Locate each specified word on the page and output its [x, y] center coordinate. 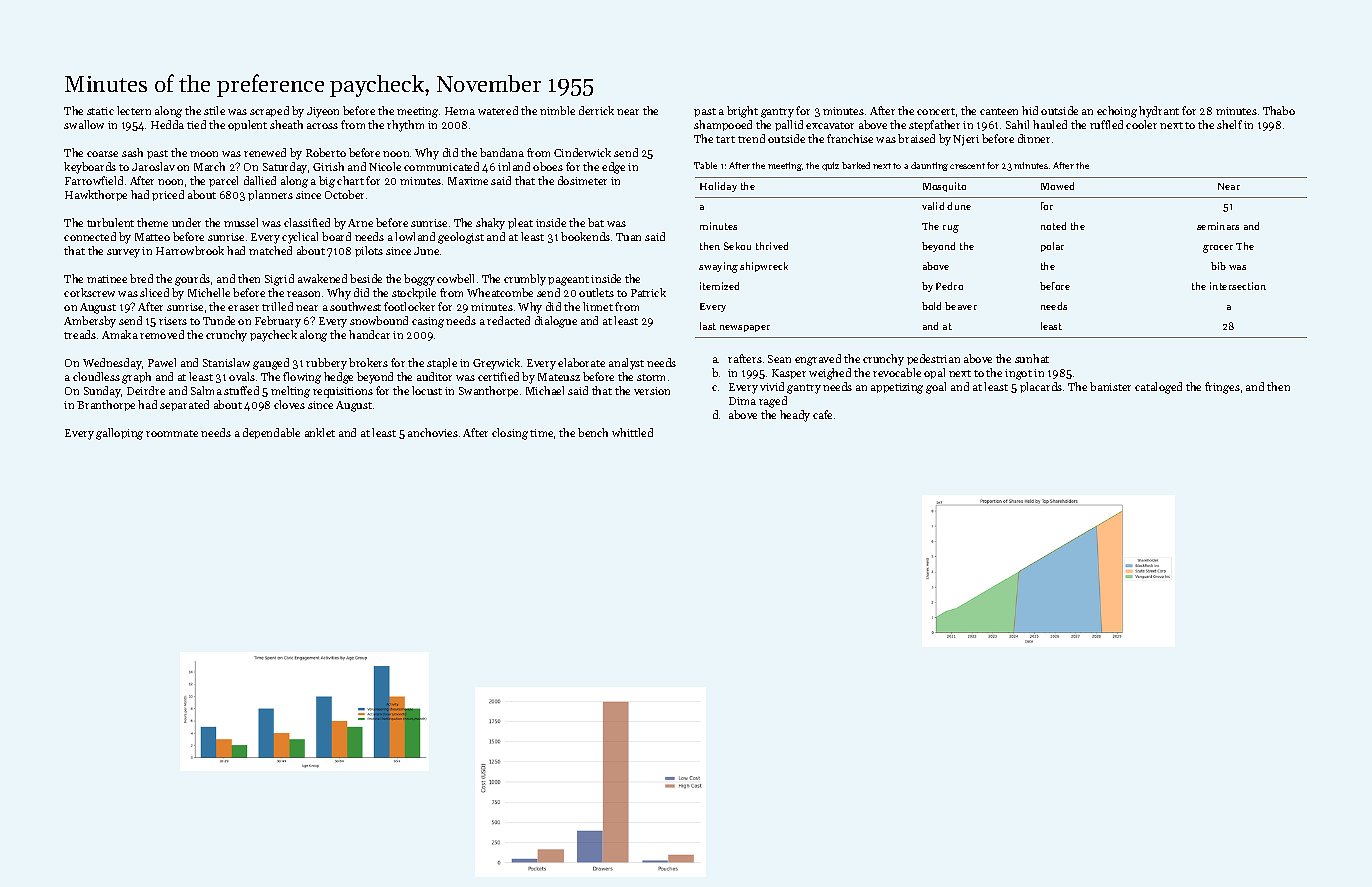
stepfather [934, 125]
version [652, 391]
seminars [1218, 226]
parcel [223, 181]
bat [596, 222]
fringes [1222, 388]
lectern [134, 110]
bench [593, 432]
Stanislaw [226, 362]
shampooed [723, 125]
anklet [320, 432]
